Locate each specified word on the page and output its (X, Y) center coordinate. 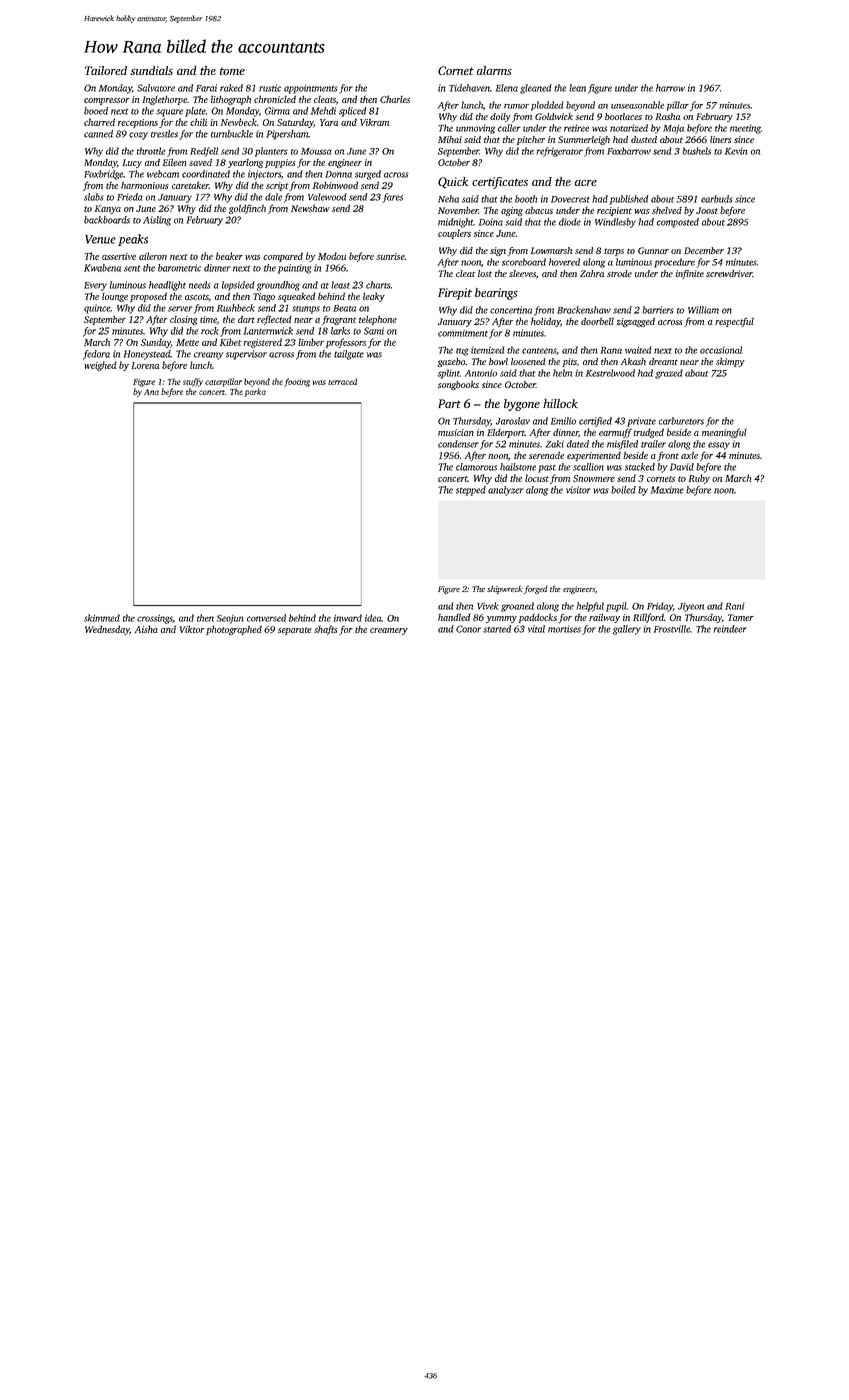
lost (485, 273)
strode (619, 273)
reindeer (730, 629)
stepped (471, 491)
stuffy (193, 382)
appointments (311, 89)
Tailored (106, 70)
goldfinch (247, 209)
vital (536, 629)
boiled (623, 490)
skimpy (730, 362)
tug (462, 352)
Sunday (156, 343)
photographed (234, 630)
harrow (670, 88)
